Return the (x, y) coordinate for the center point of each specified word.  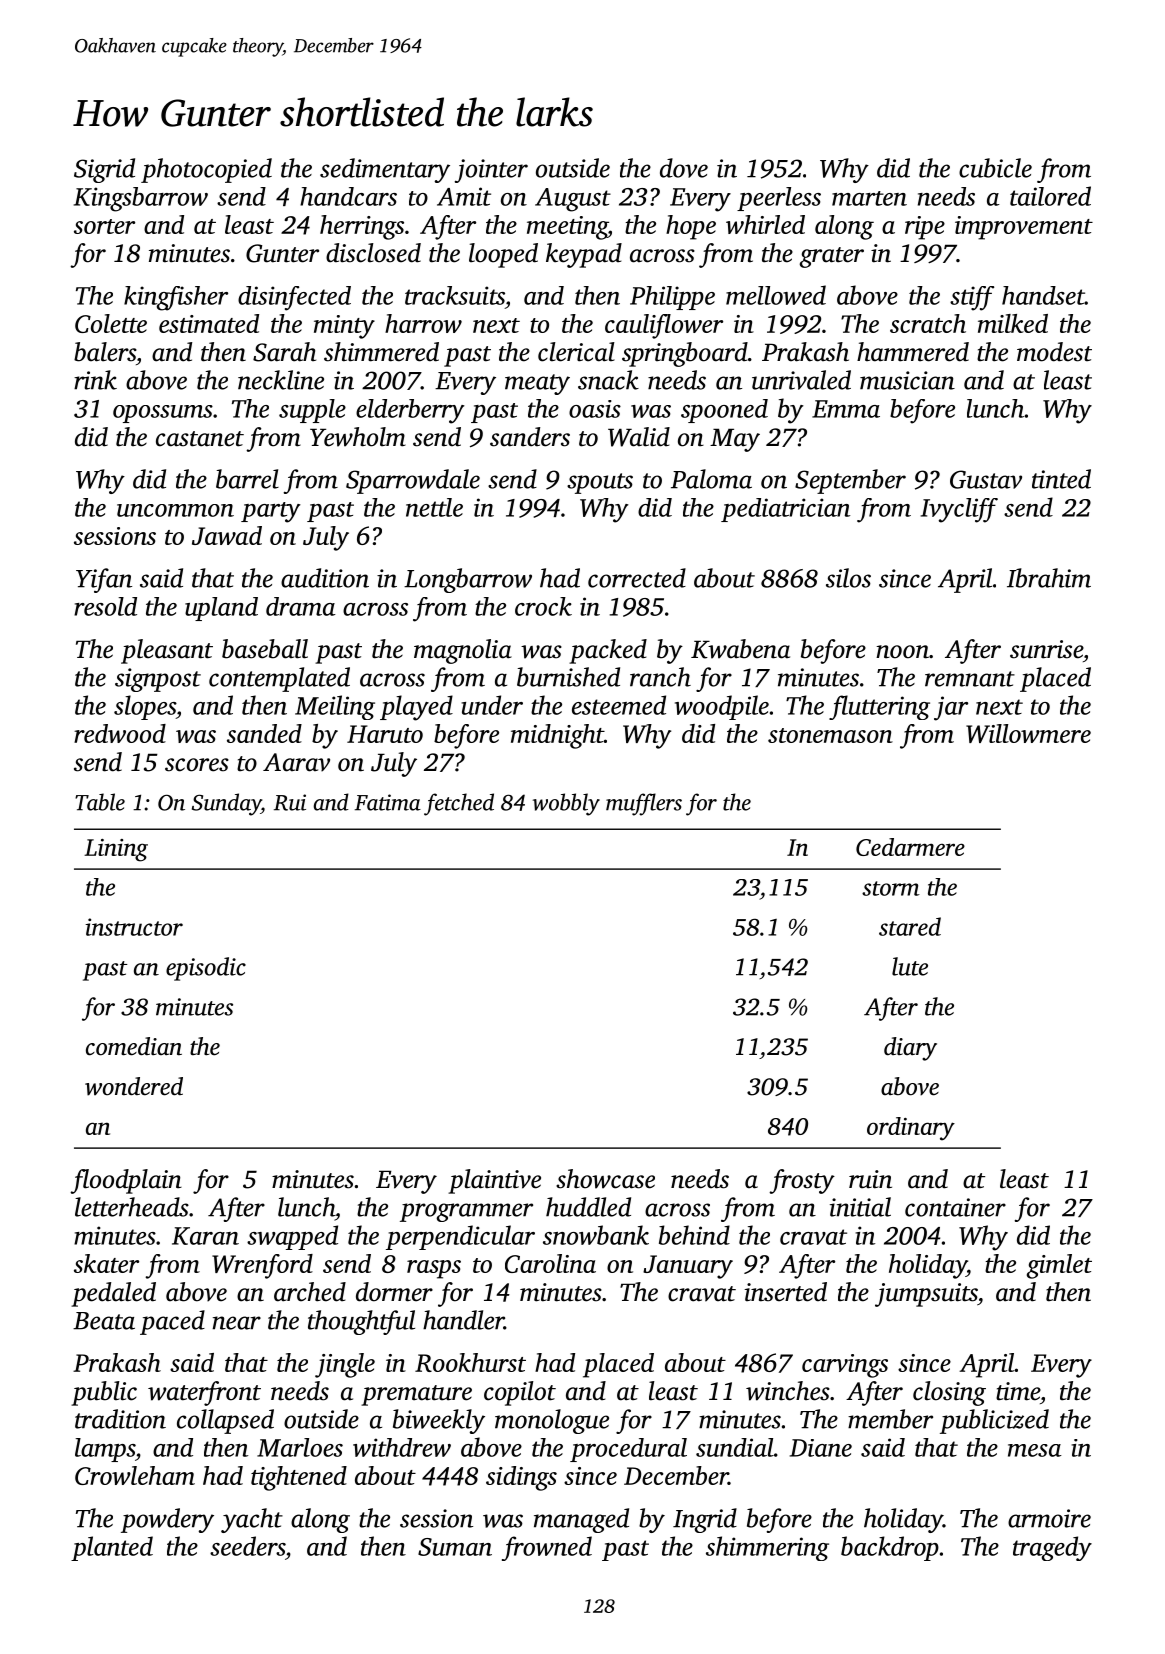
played (416, 708)
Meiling (335, 707)
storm (891, 888)
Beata (104, 1321)
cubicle (995, 168)
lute (910, 966)
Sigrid (104, 170)
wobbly (566, 804)
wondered (134, 1086)
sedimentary (385, 170)
